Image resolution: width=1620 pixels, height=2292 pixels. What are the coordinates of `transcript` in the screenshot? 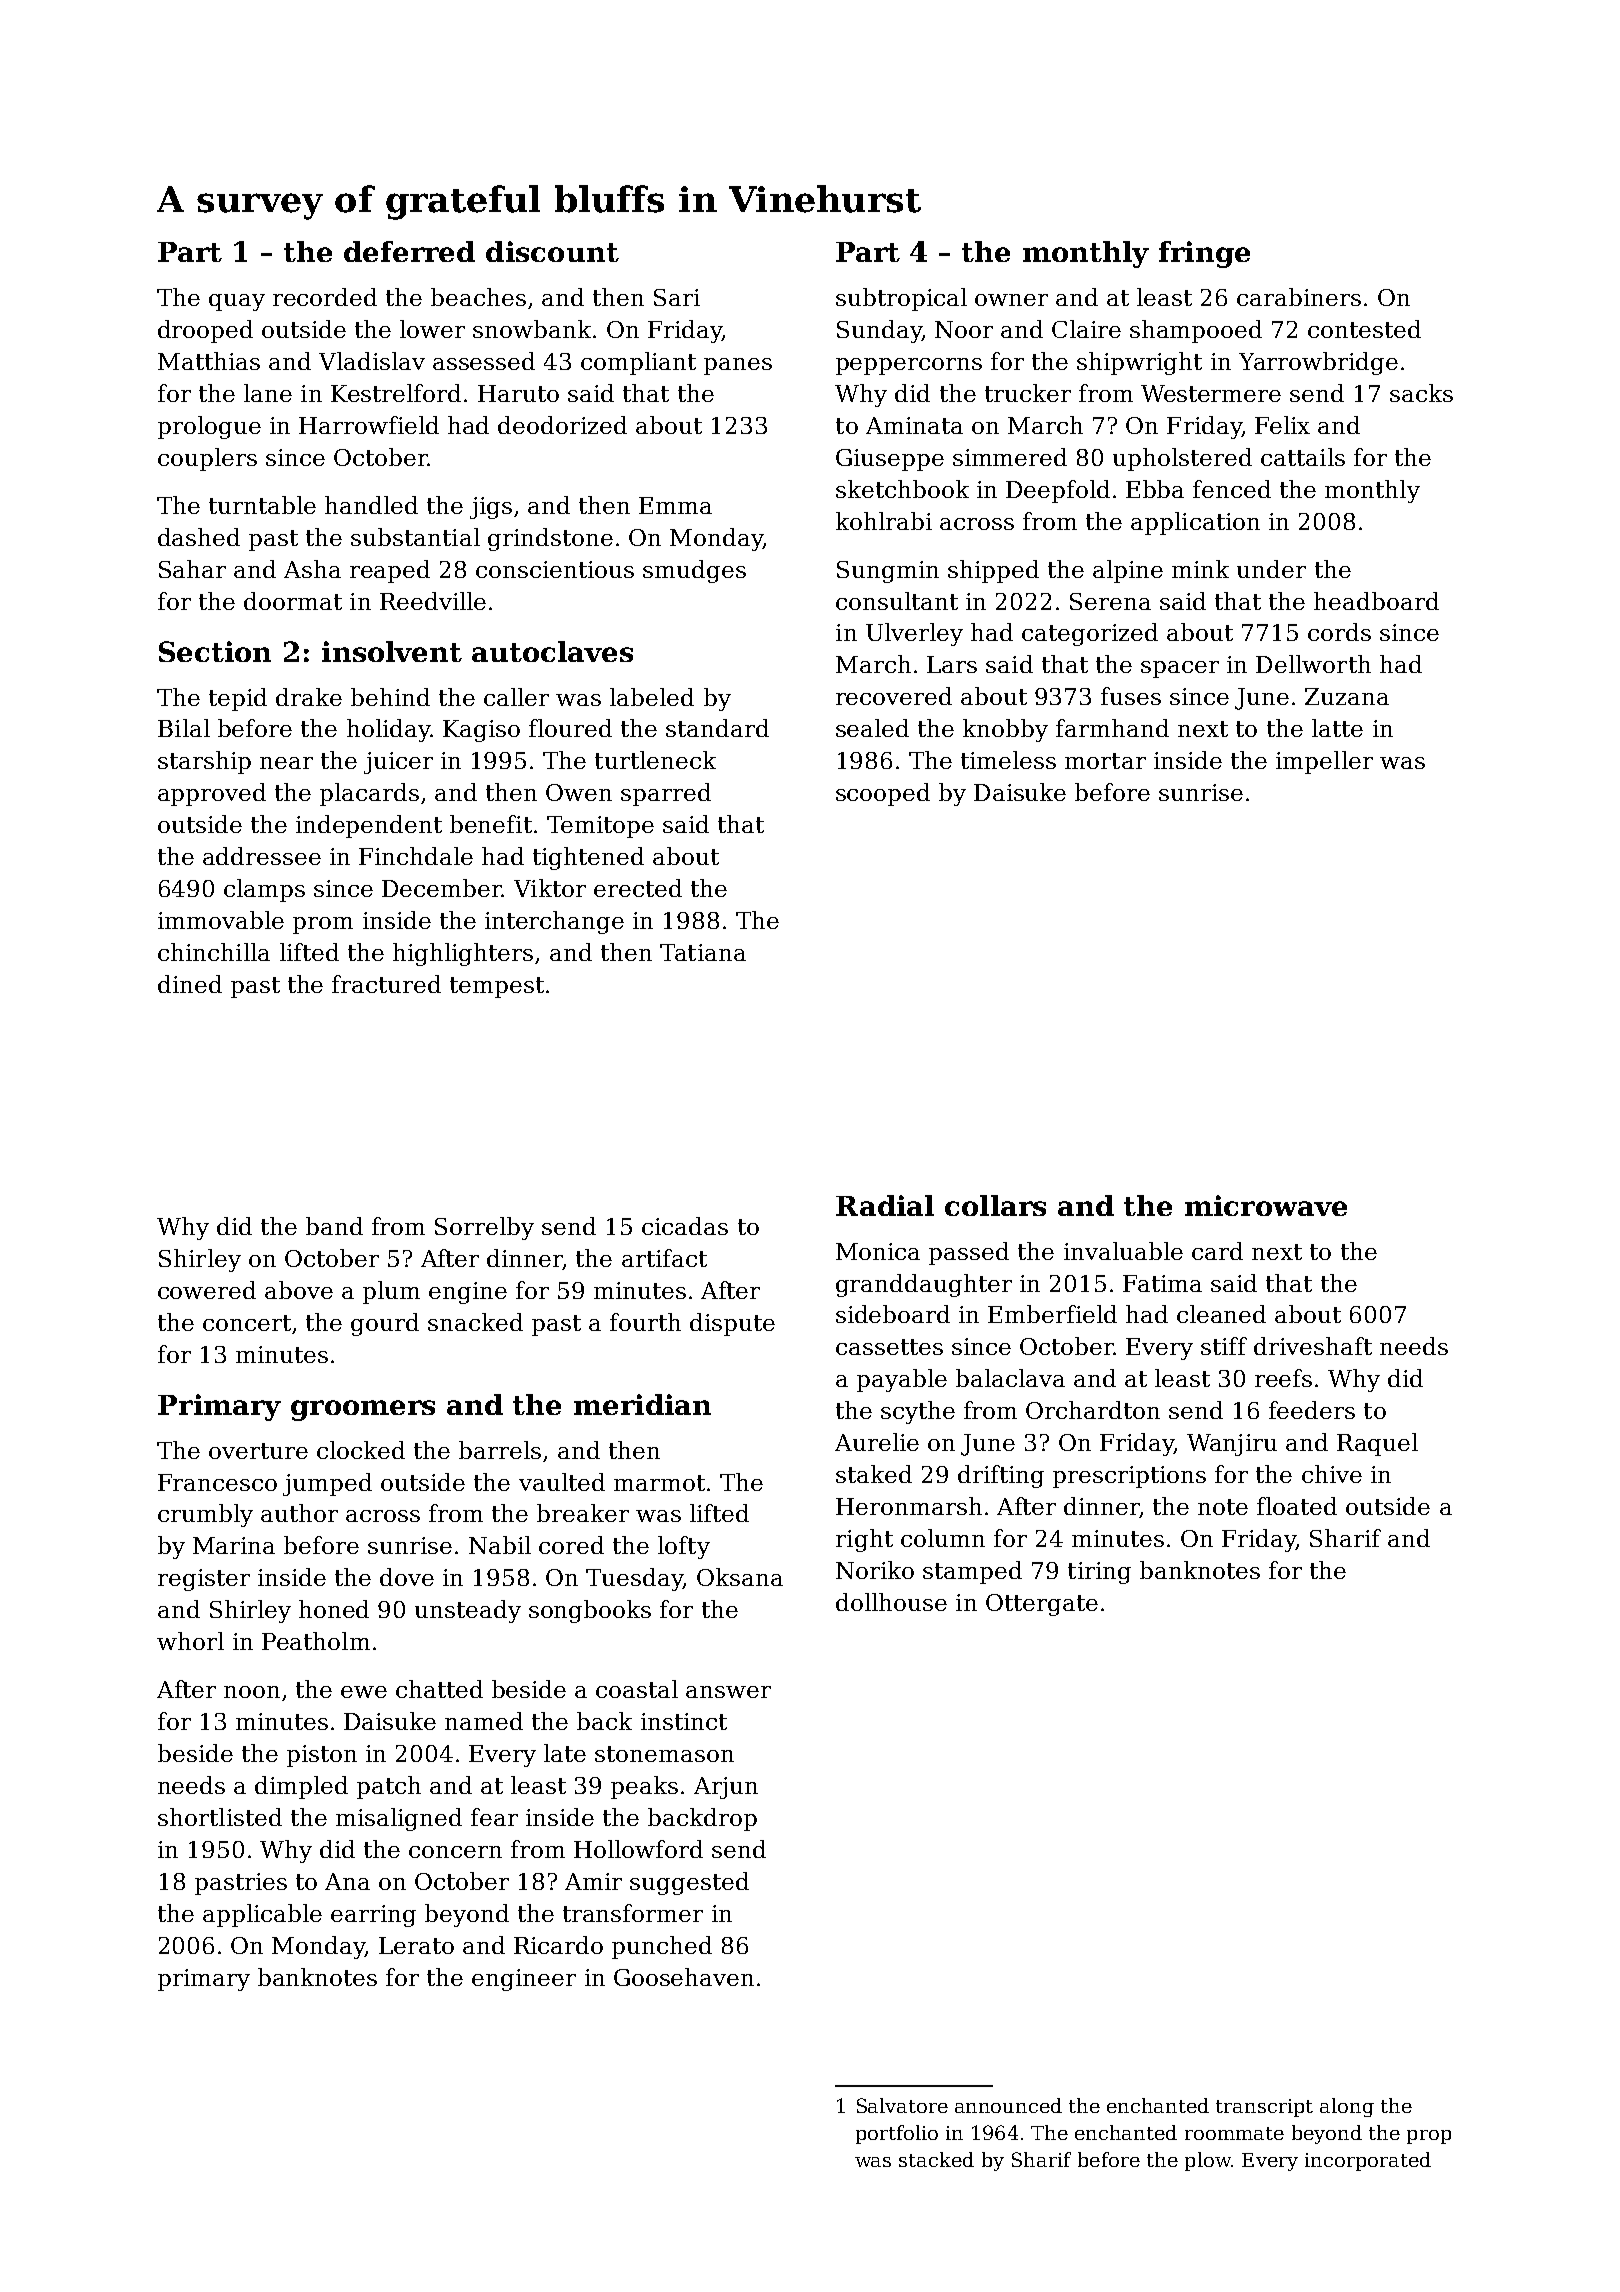 It's located at (1264, 2108).
